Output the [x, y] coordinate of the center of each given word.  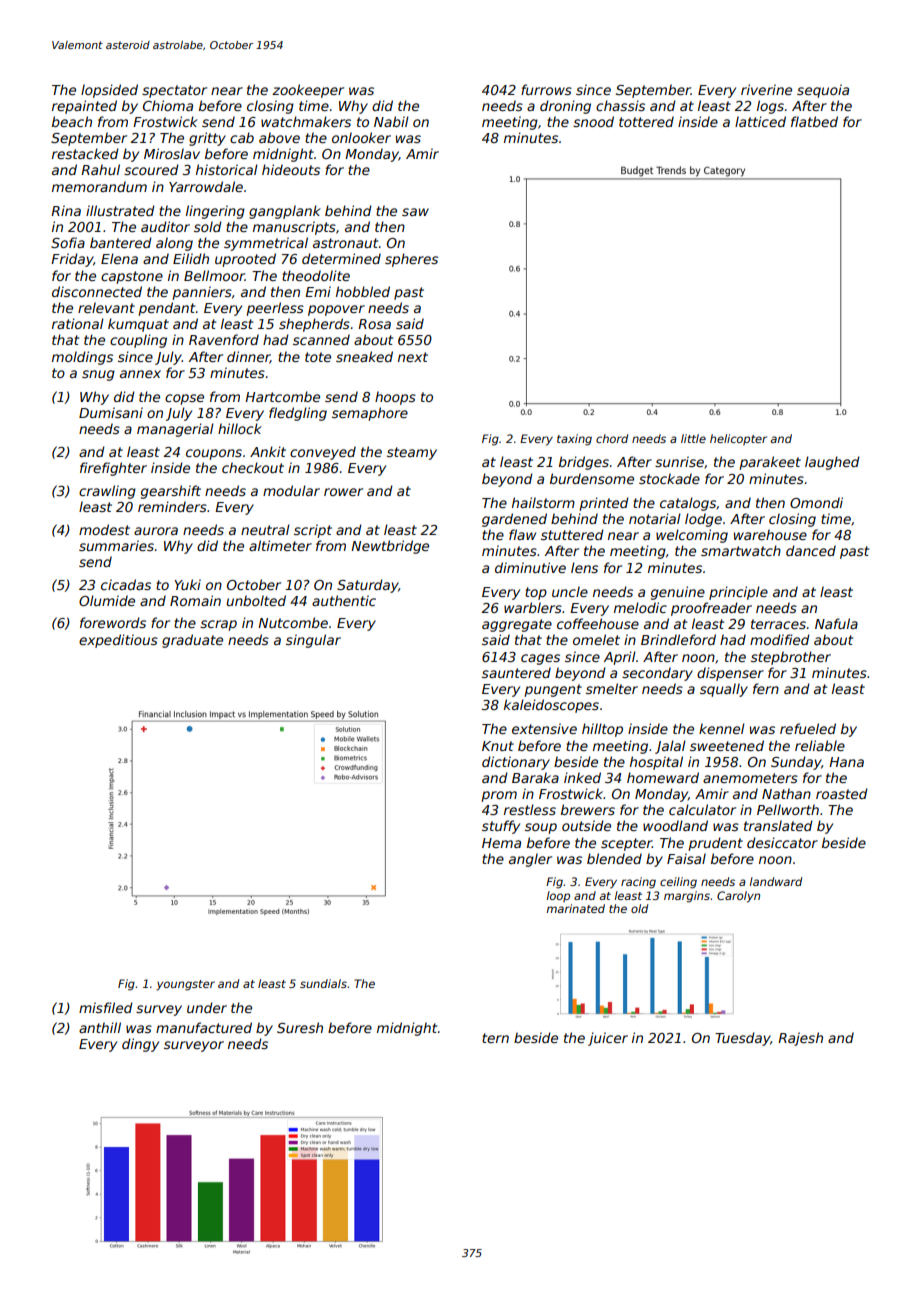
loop [558, 896]
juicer [608, 1039]
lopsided [109, 91]
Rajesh [800, 1039]
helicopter [738, 439]
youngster [185, 985]
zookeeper [308, 91]
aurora [156, 531]
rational [78, 323]
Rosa [374, 324]
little [693, 438]
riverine [766, 89]
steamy [412, 453]
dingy [140, 1045]
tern [495, 1038]
